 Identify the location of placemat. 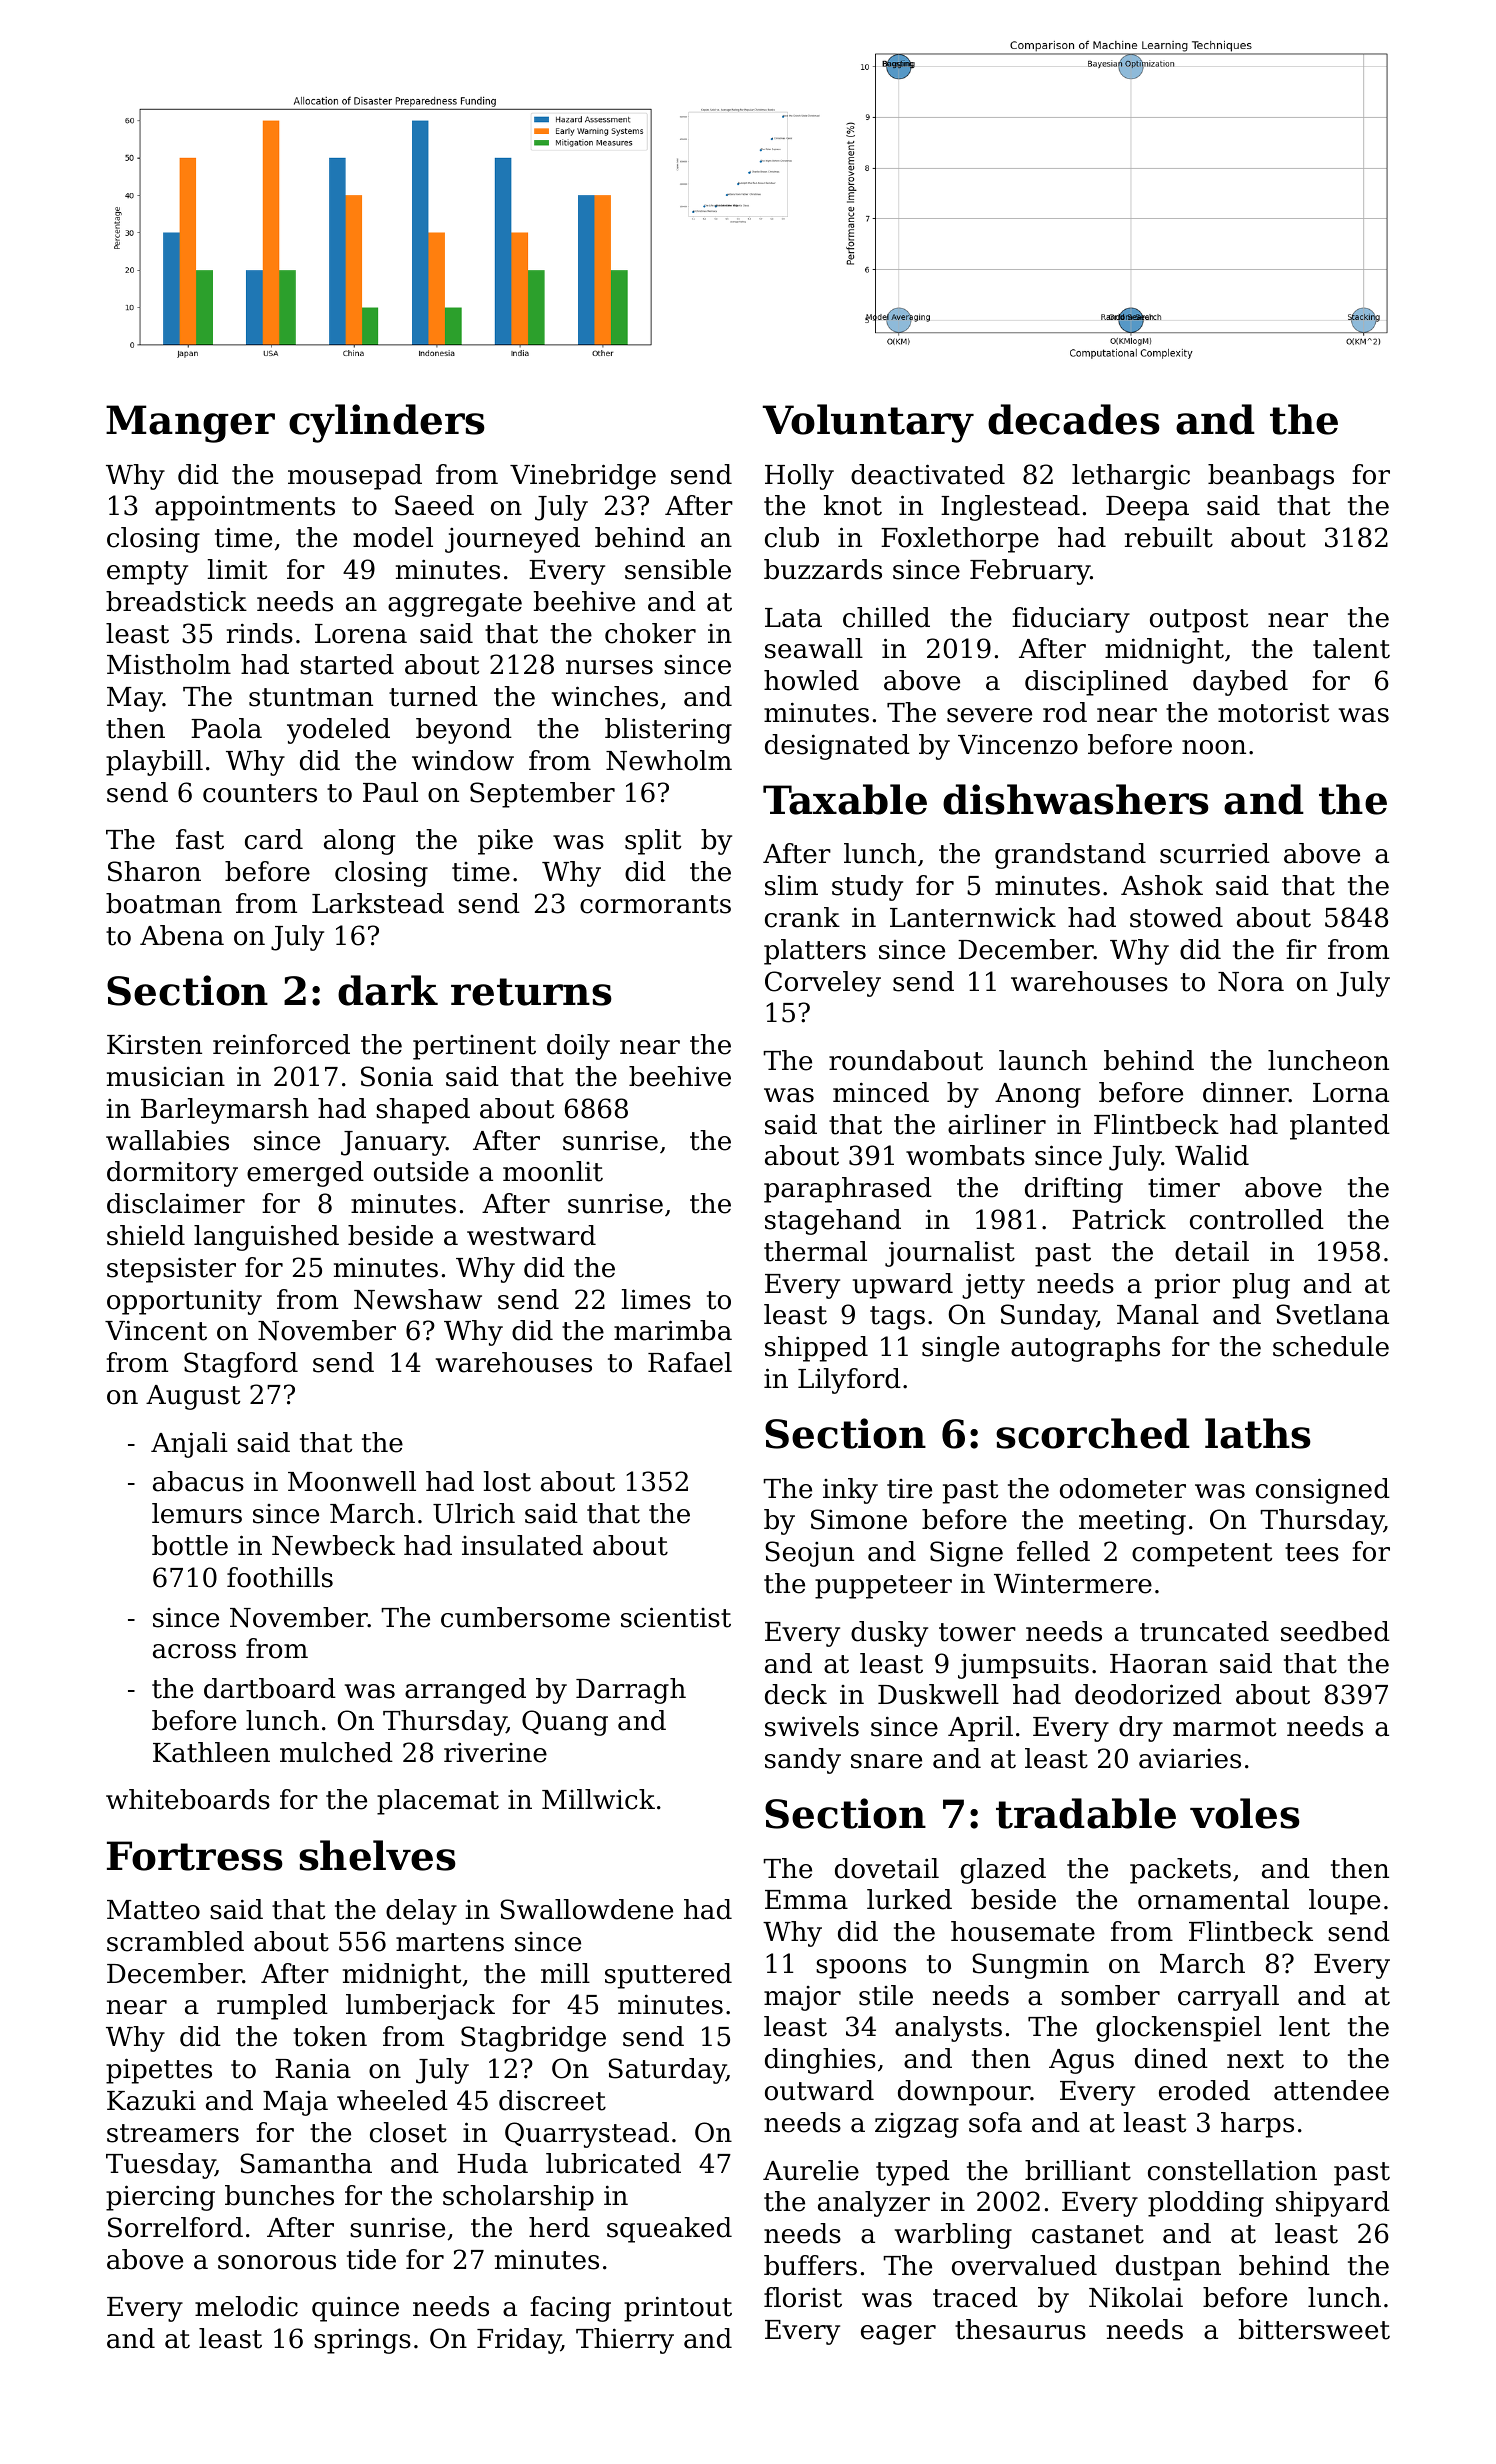
(438, 1802).
